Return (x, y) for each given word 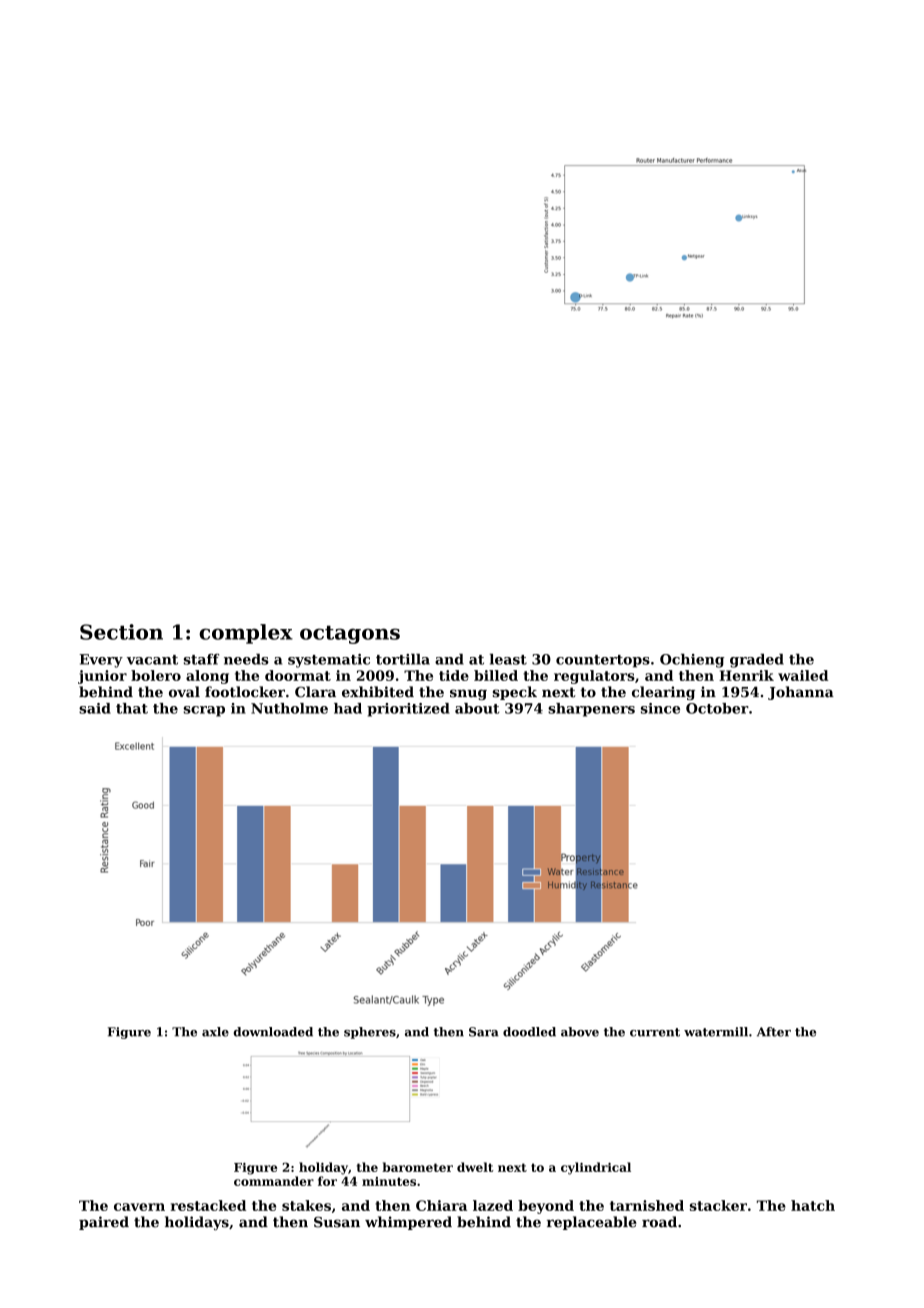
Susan (337, 1222)
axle (215, 1032)
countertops (603, 661)
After (774, 1032)
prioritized (408, 710)
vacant (152, 660)
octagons (350, 634)
